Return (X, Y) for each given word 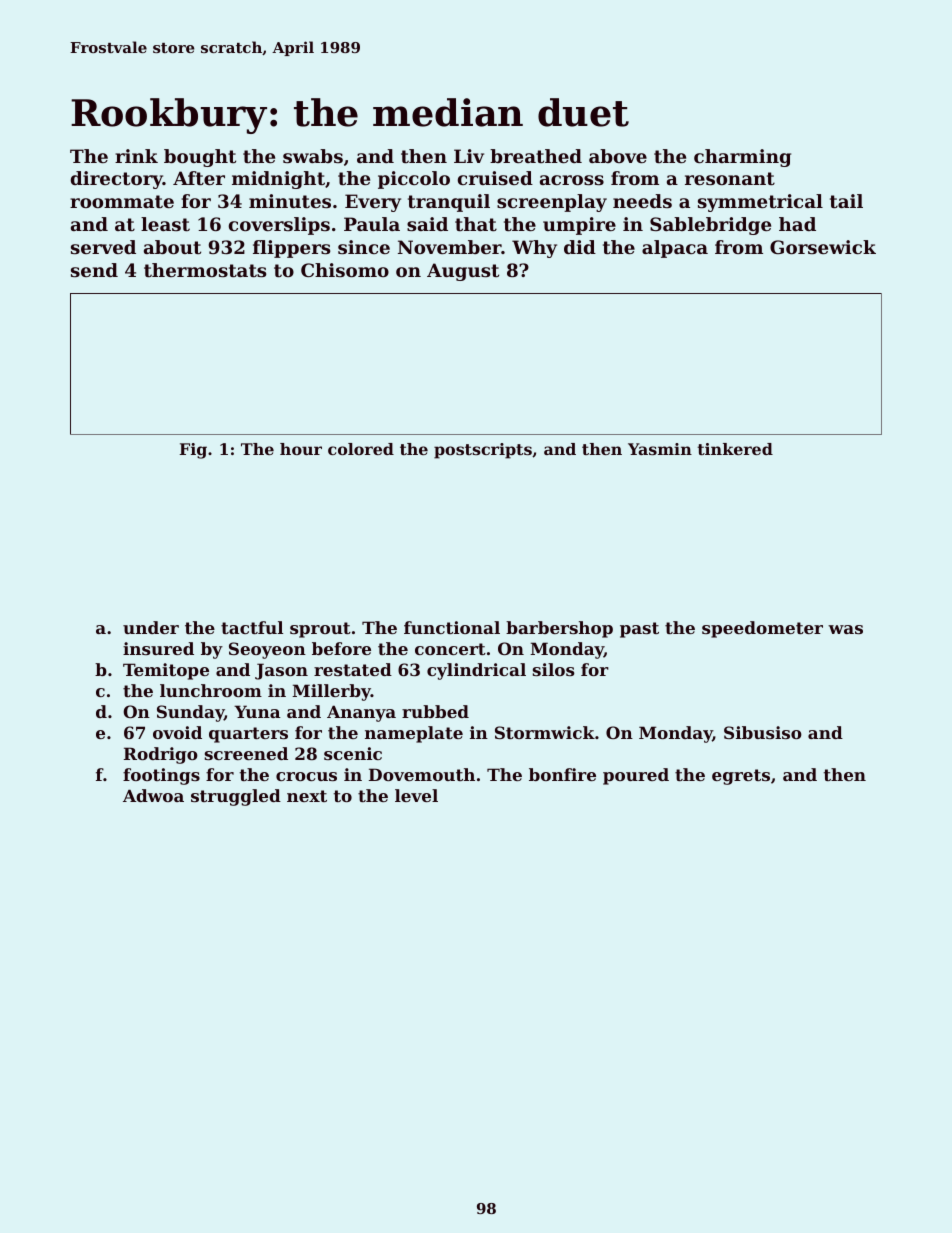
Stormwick (545, 732)
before (341, 648)
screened (246, 753)
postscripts (483, 451)
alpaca (675, 249)
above (618, 156)
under (151, 627)
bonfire (562, 774)
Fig (193, 451)
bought (200, 158)
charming (742, 158)
